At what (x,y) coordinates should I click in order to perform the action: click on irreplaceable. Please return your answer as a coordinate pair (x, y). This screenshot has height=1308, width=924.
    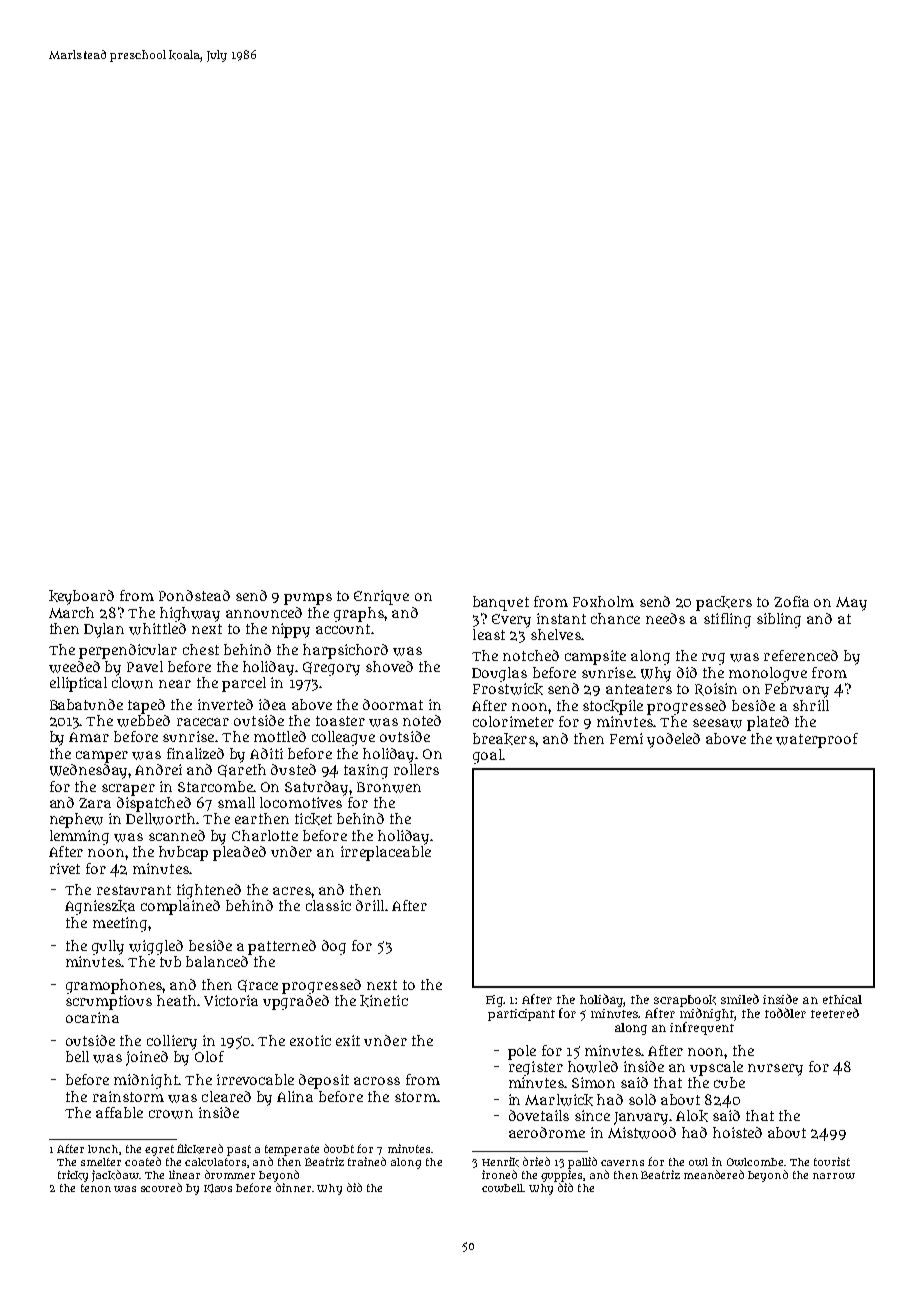
    Looking at the image, I should click on (386, 853).
